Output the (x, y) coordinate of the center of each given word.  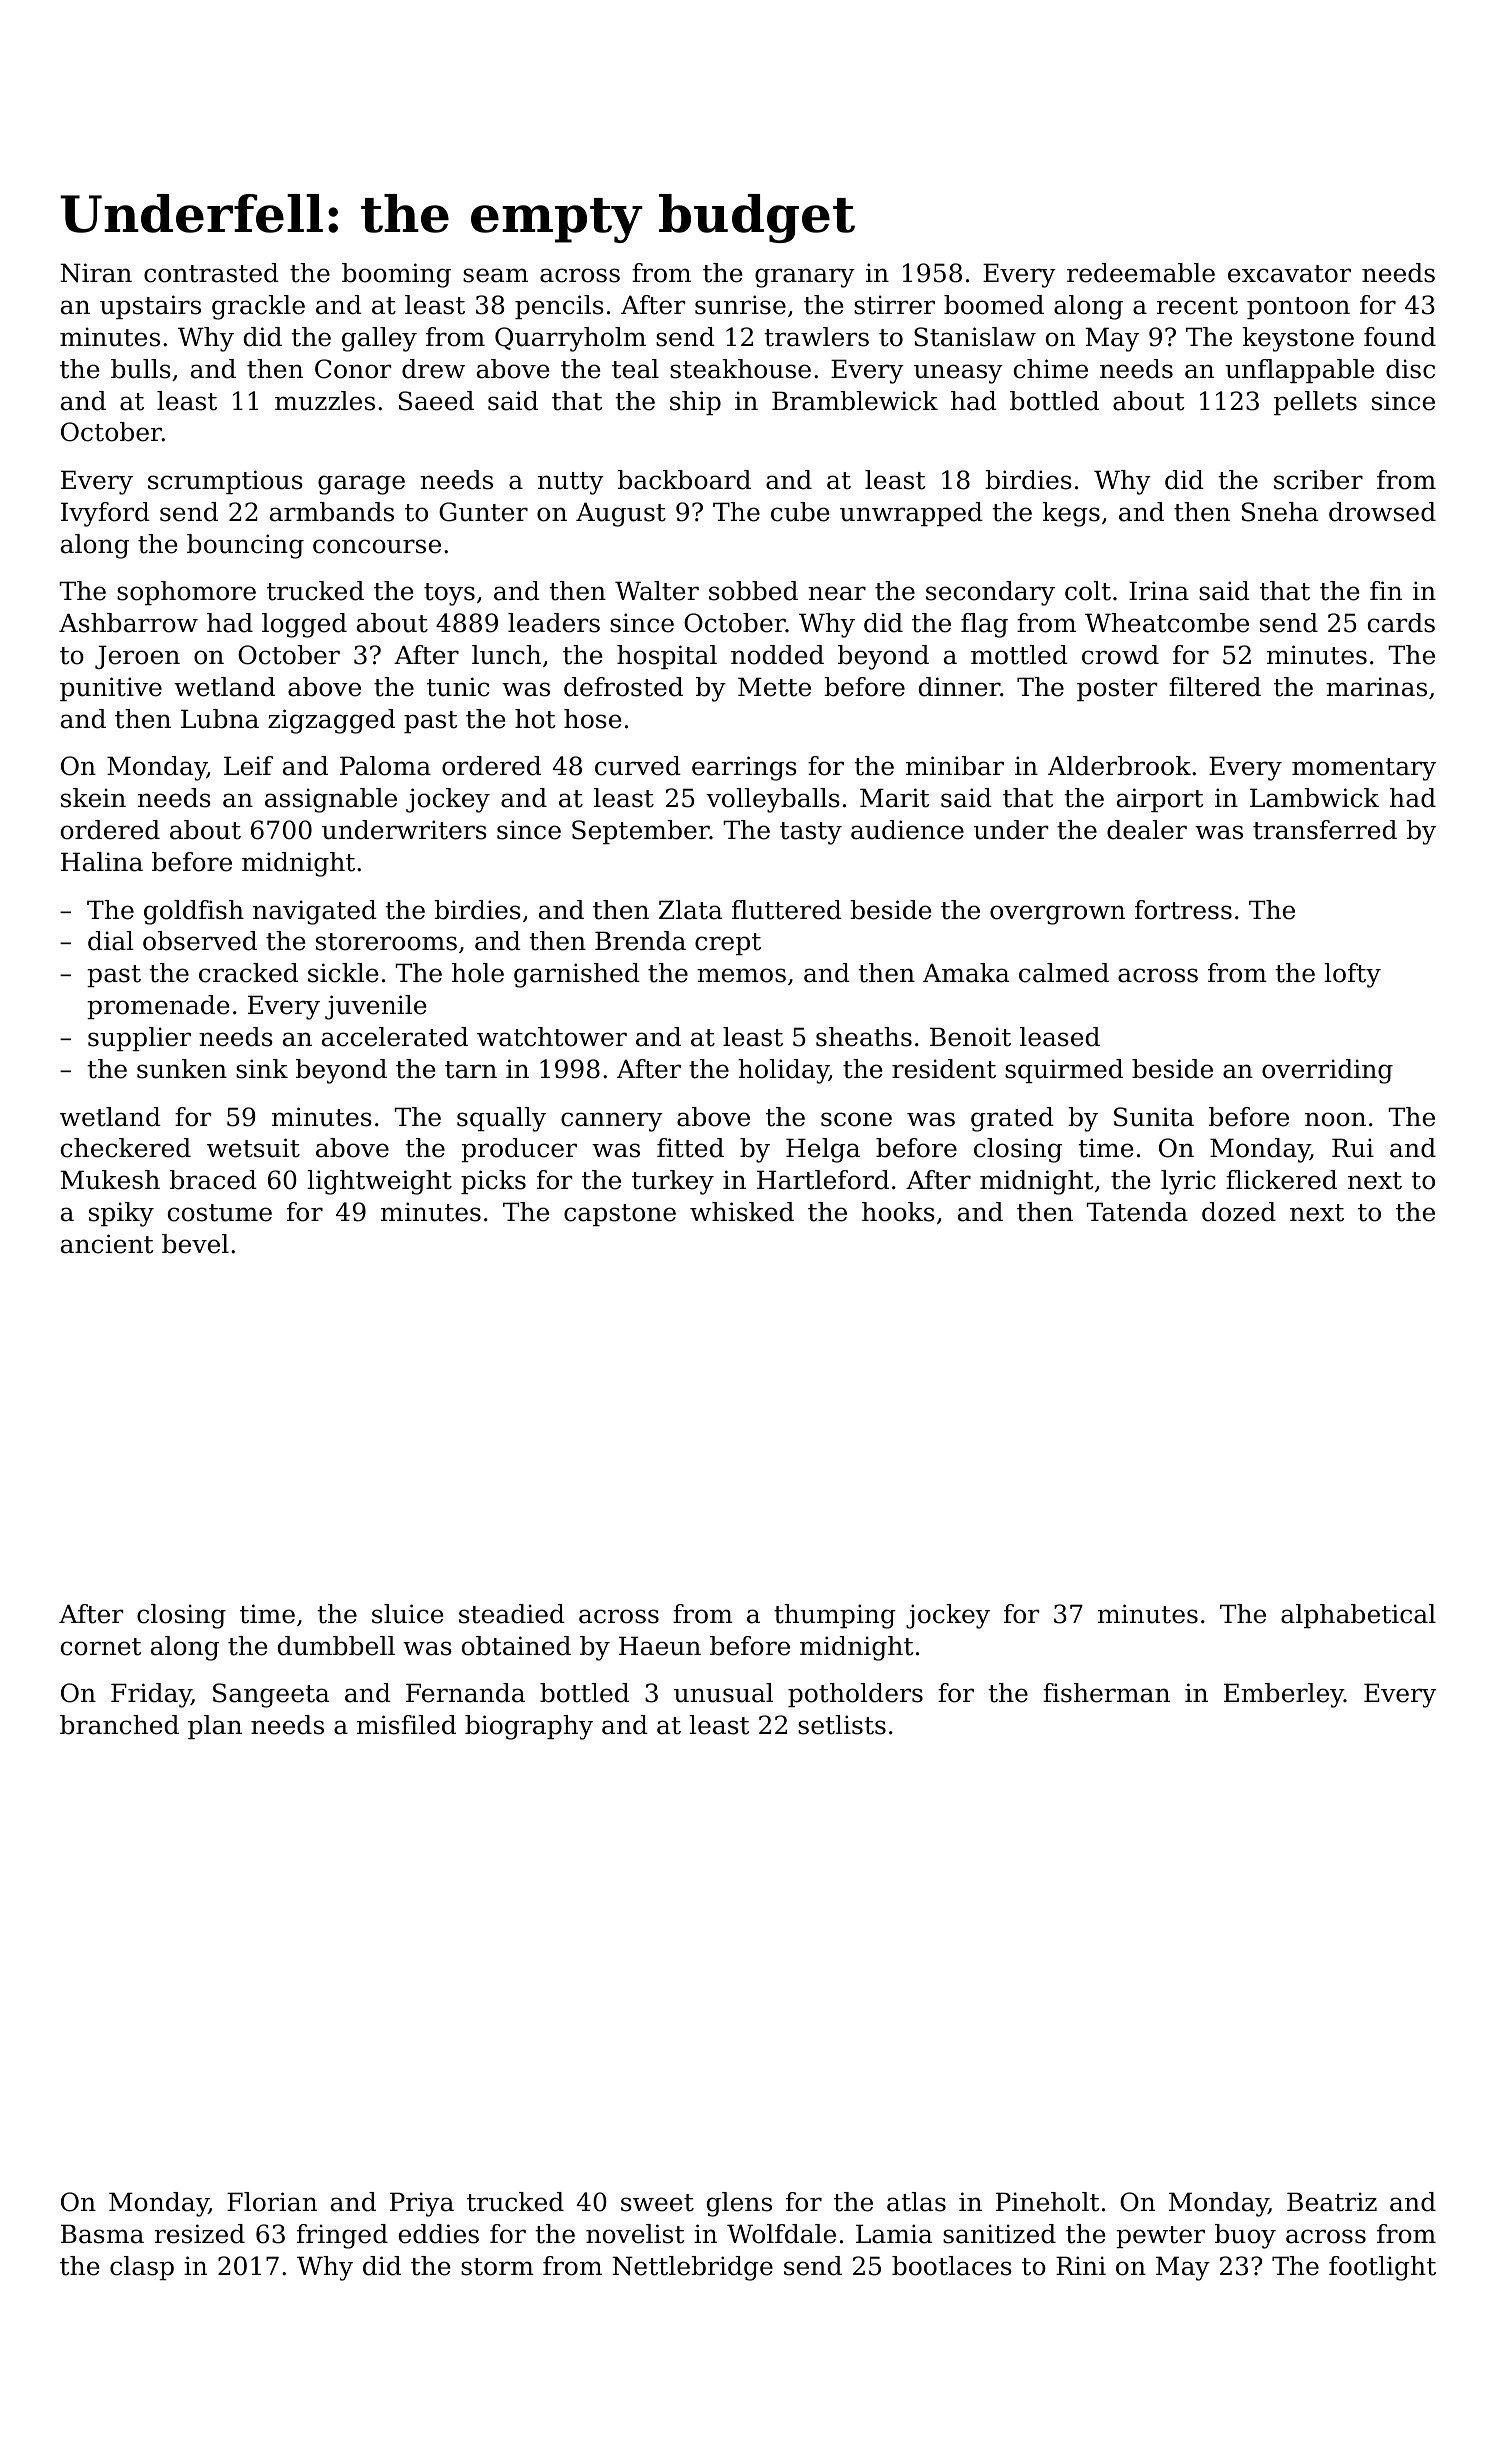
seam (495, 275)
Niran (96, 273)
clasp (142, 2268)
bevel (195, 1244)
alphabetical (1358, 1616)
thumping (835, 1616)
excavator (1289, 274)
